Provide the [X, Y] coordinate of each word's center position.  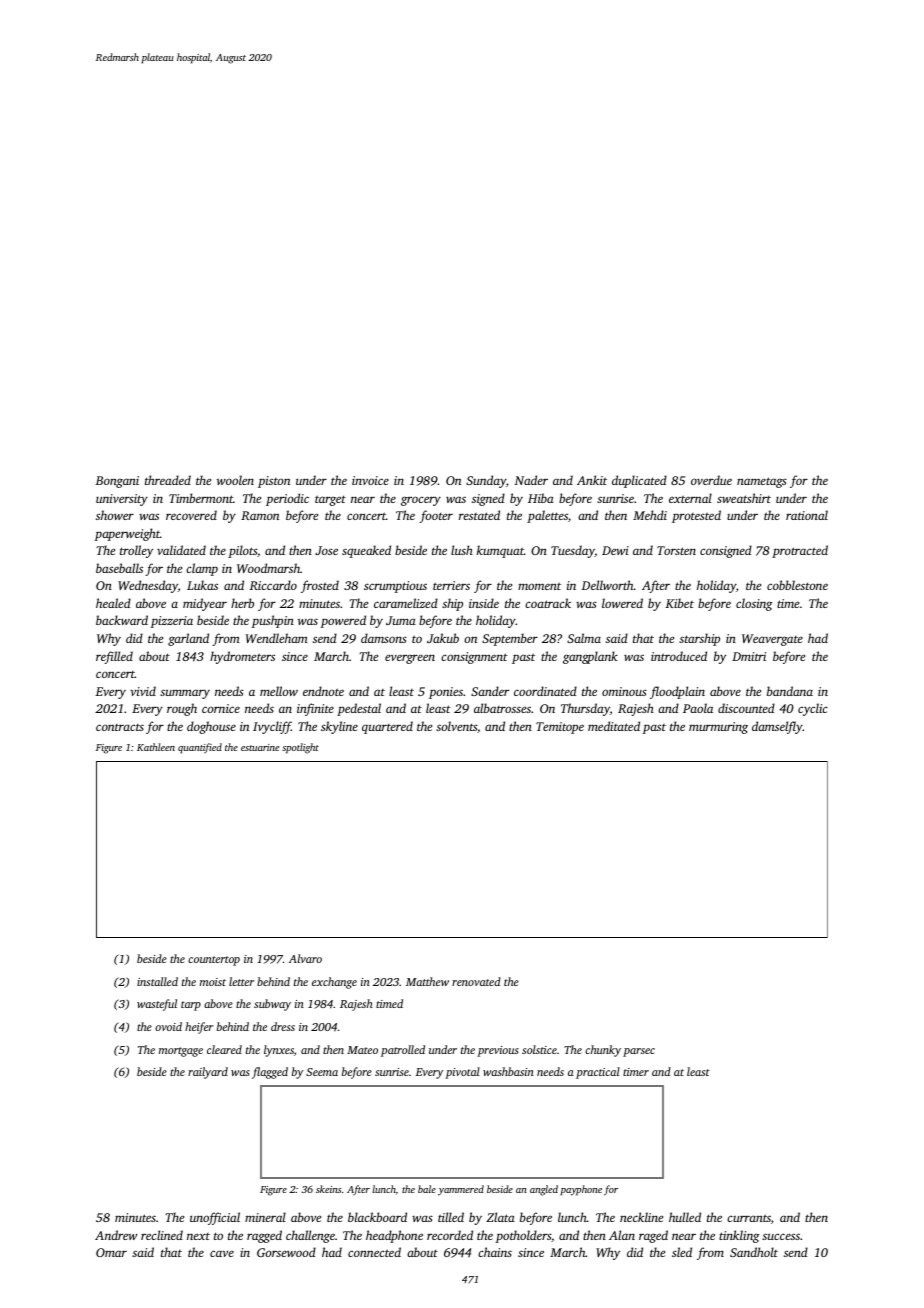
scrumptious [395, 587]
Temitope [560, 728]
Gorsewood [286, 1252]
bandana [790, 691]
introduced [679, 656]
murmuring [718, 728]
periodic [287, 499]
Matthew [427, 981]
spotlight [300, 748]
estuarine [260, 747]
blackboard [377, 1217]
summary [185, 694]
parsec [639, 1052]
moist [213, 982]
